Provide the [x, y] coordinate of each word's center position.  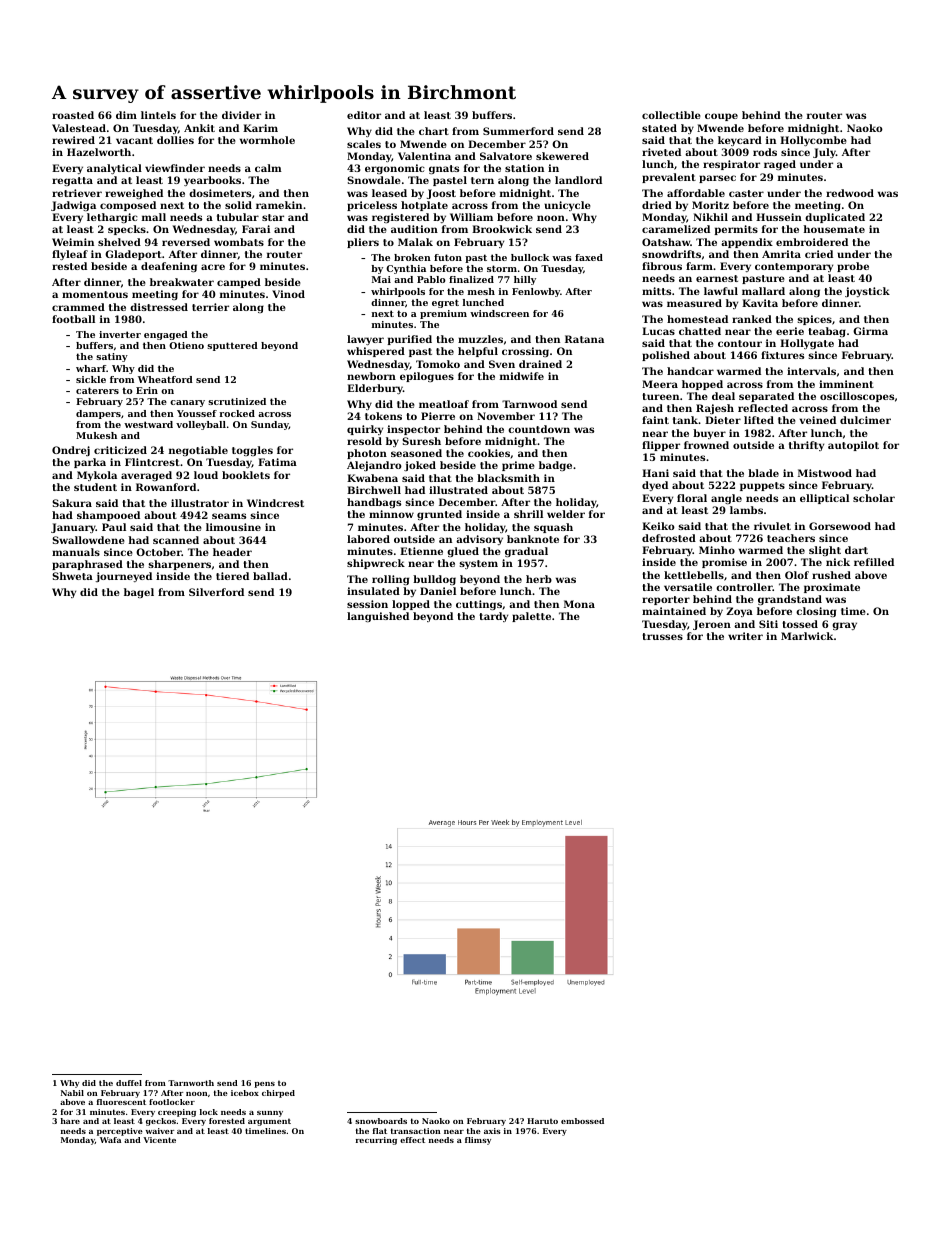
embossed [582, 1121]
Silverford [216, 592]
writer [745, 636]
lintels [158, 115]
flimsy [478, 1141]
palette [531, 617]
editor [364, 115]
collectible [671, 115]
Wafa [110, 1140]
